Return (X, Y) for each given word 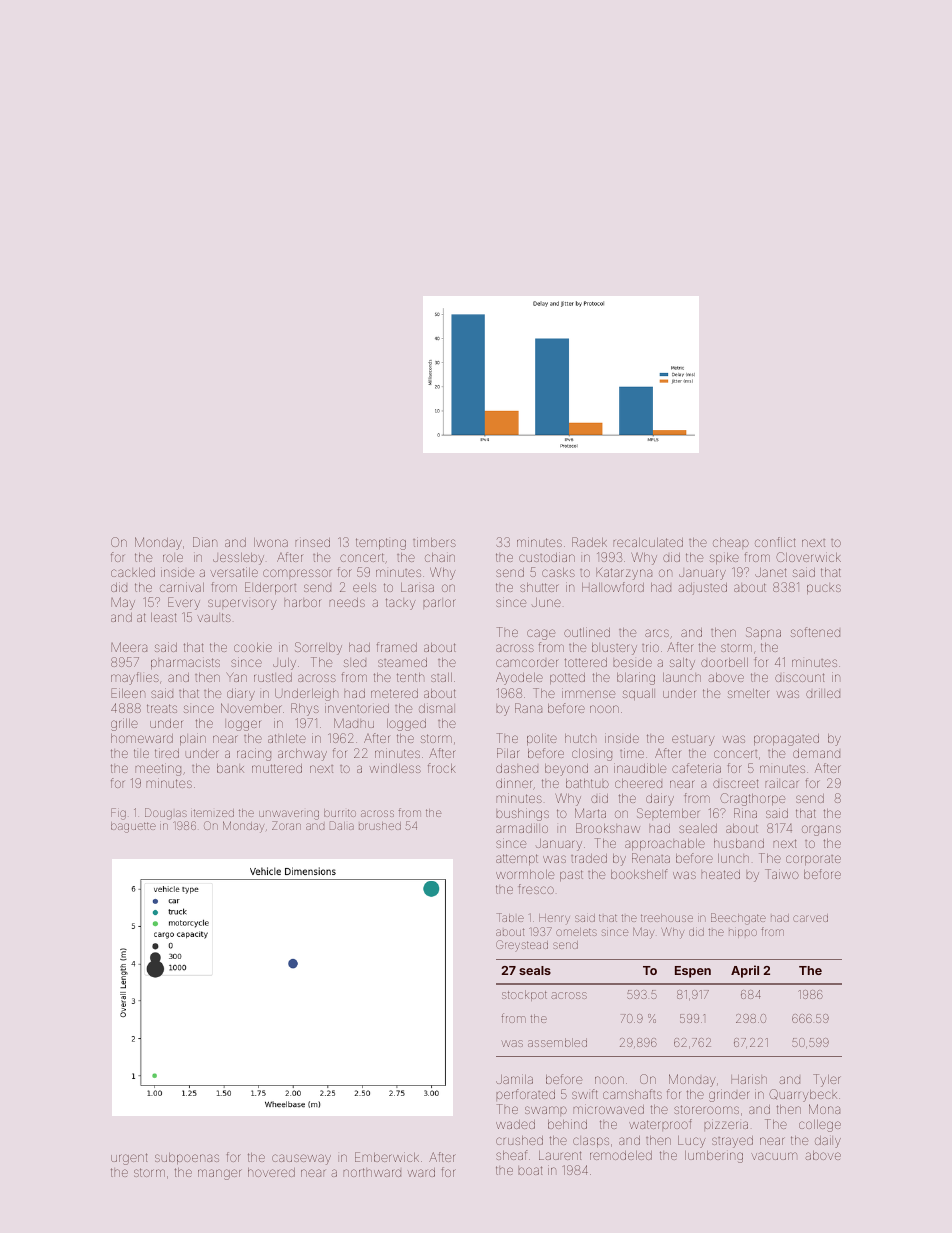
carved (810, 918)
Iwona (271, 542)
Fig (118, 814)
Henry (554, 918)
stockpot (524, 995)
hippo (743, 933)
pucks (824, 589)
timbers (434, 542)
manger (219, 1174)
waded (515, 1124)
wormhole (525, 874)
